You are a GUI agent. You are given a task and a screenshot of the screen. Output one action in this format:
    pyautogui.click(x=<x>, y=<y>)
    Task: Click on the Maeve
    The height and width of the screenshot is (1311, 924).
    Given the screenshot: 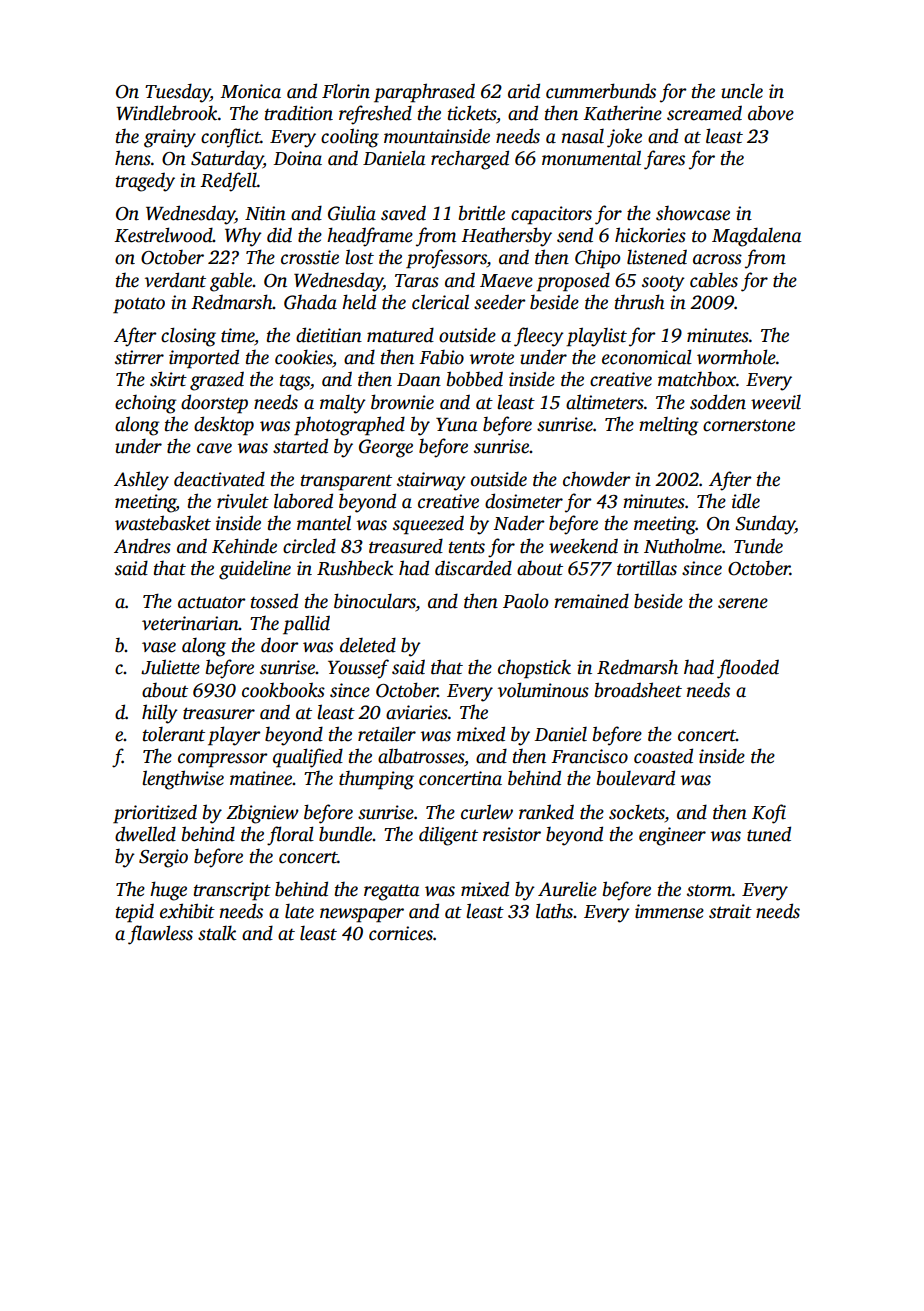 What is the action you would take?
    pyautogui.click(x=506, y=281)
